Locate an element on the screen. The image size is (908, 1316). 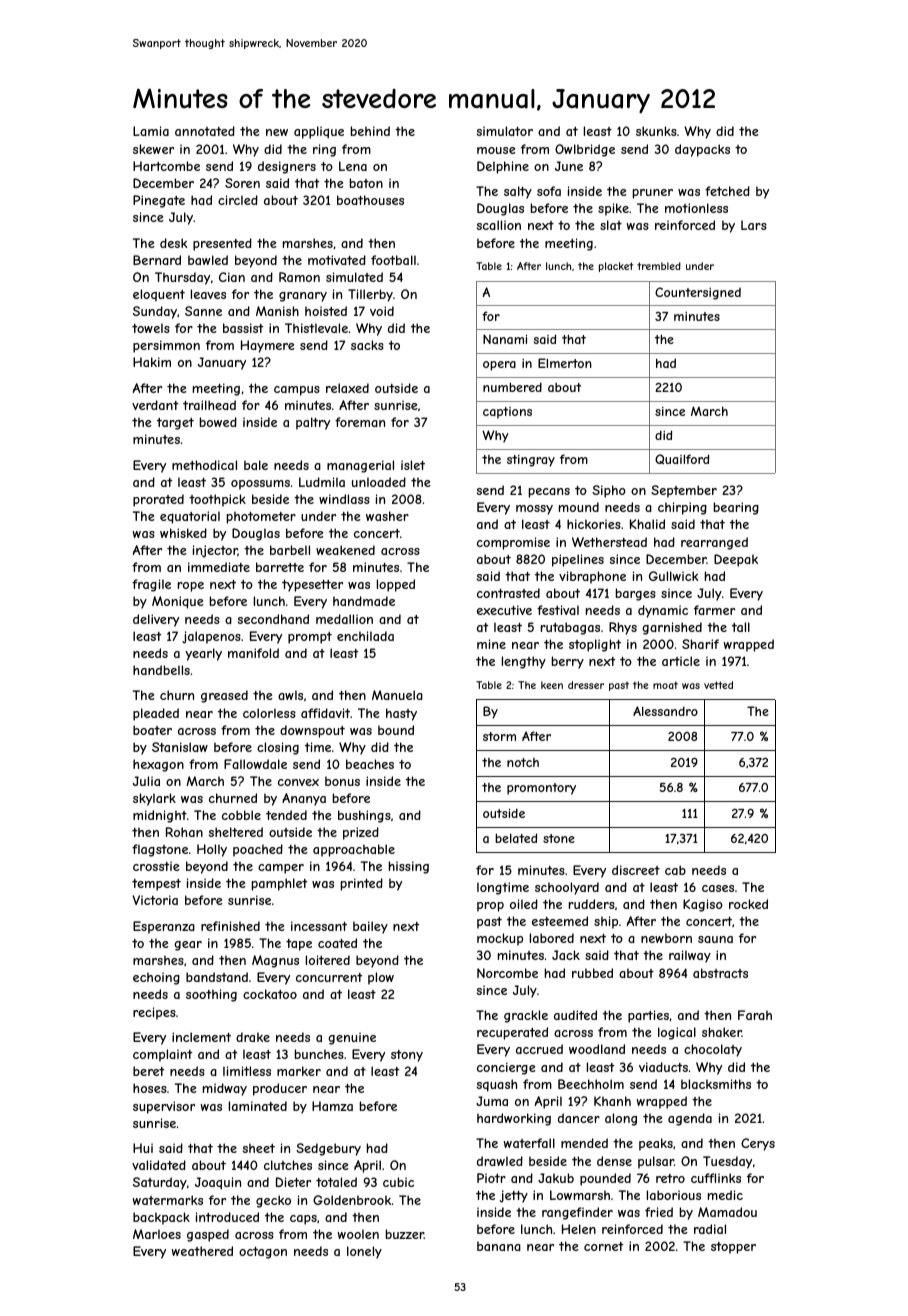
Hui is located at coordinates (143, 1148).
